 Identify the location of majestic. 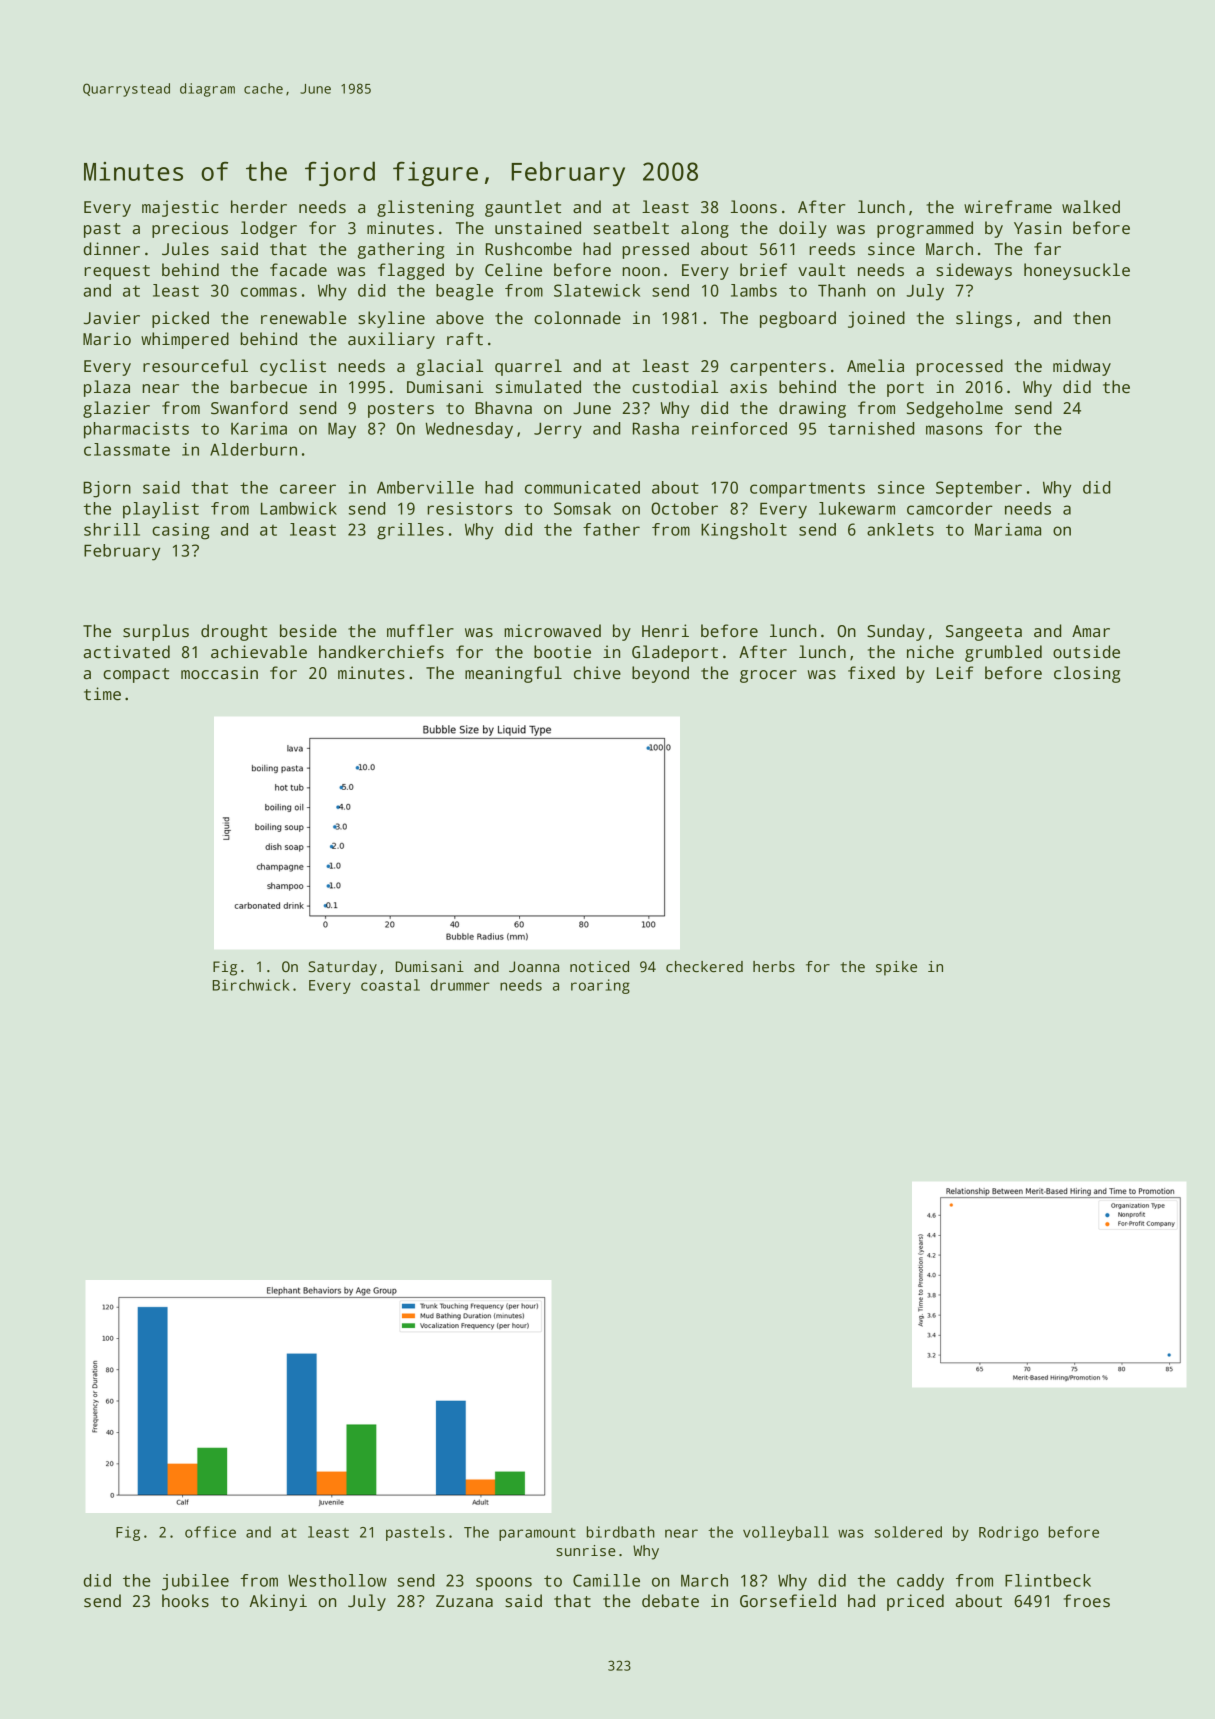
(180, 208).
